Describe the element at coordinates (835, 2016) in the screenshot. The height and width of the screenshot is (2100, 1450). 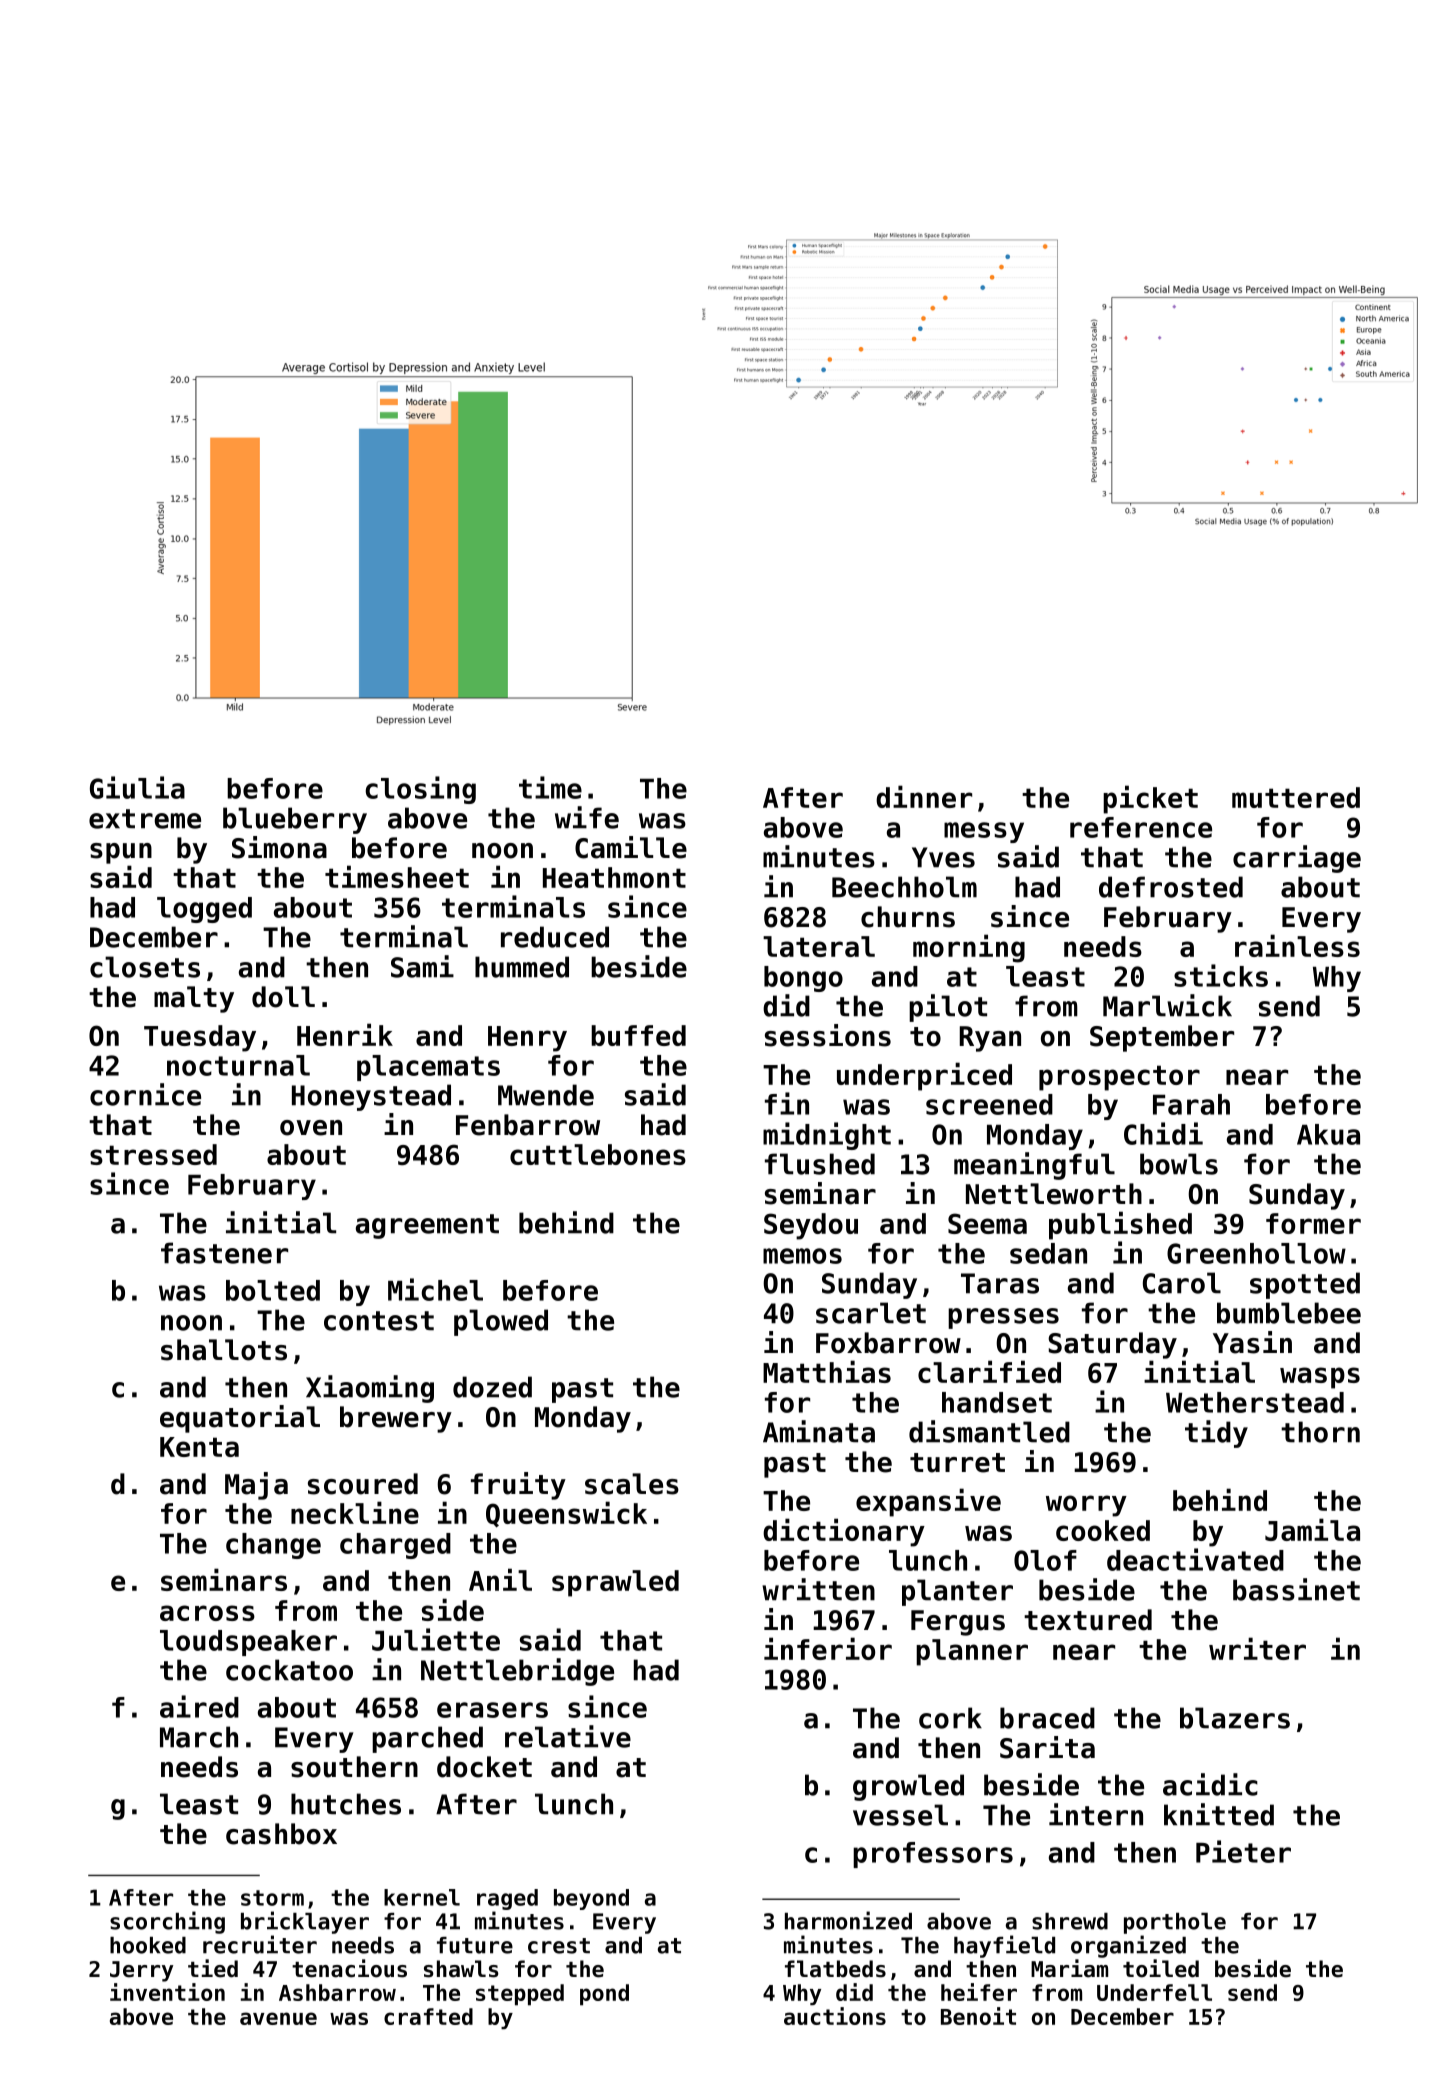
I see `auctions` at that location.
